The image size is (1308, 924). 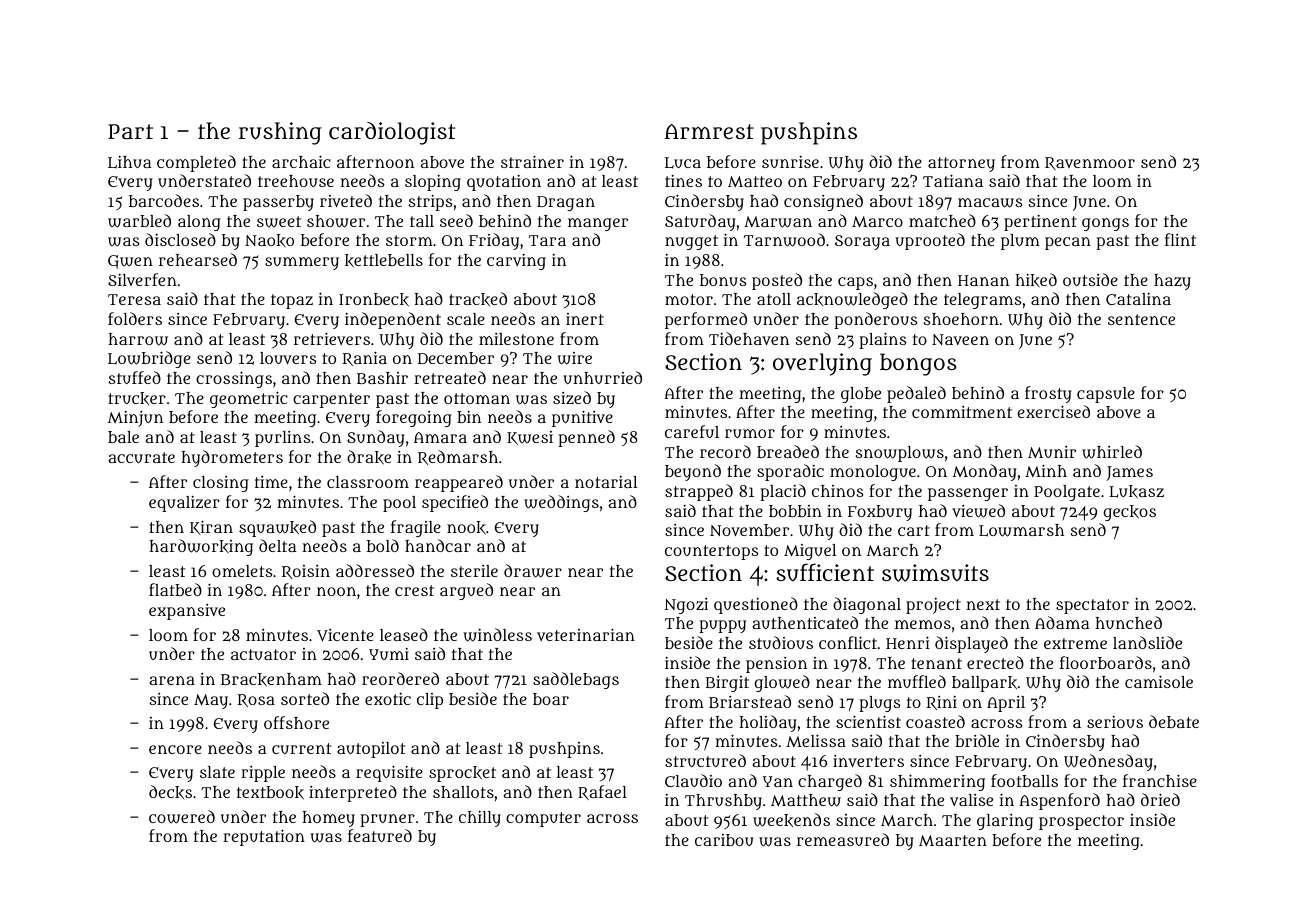 What do you see at coordinates (277, 545) in the screenshot?
I see `delta` at bounding box center [277, 545].
